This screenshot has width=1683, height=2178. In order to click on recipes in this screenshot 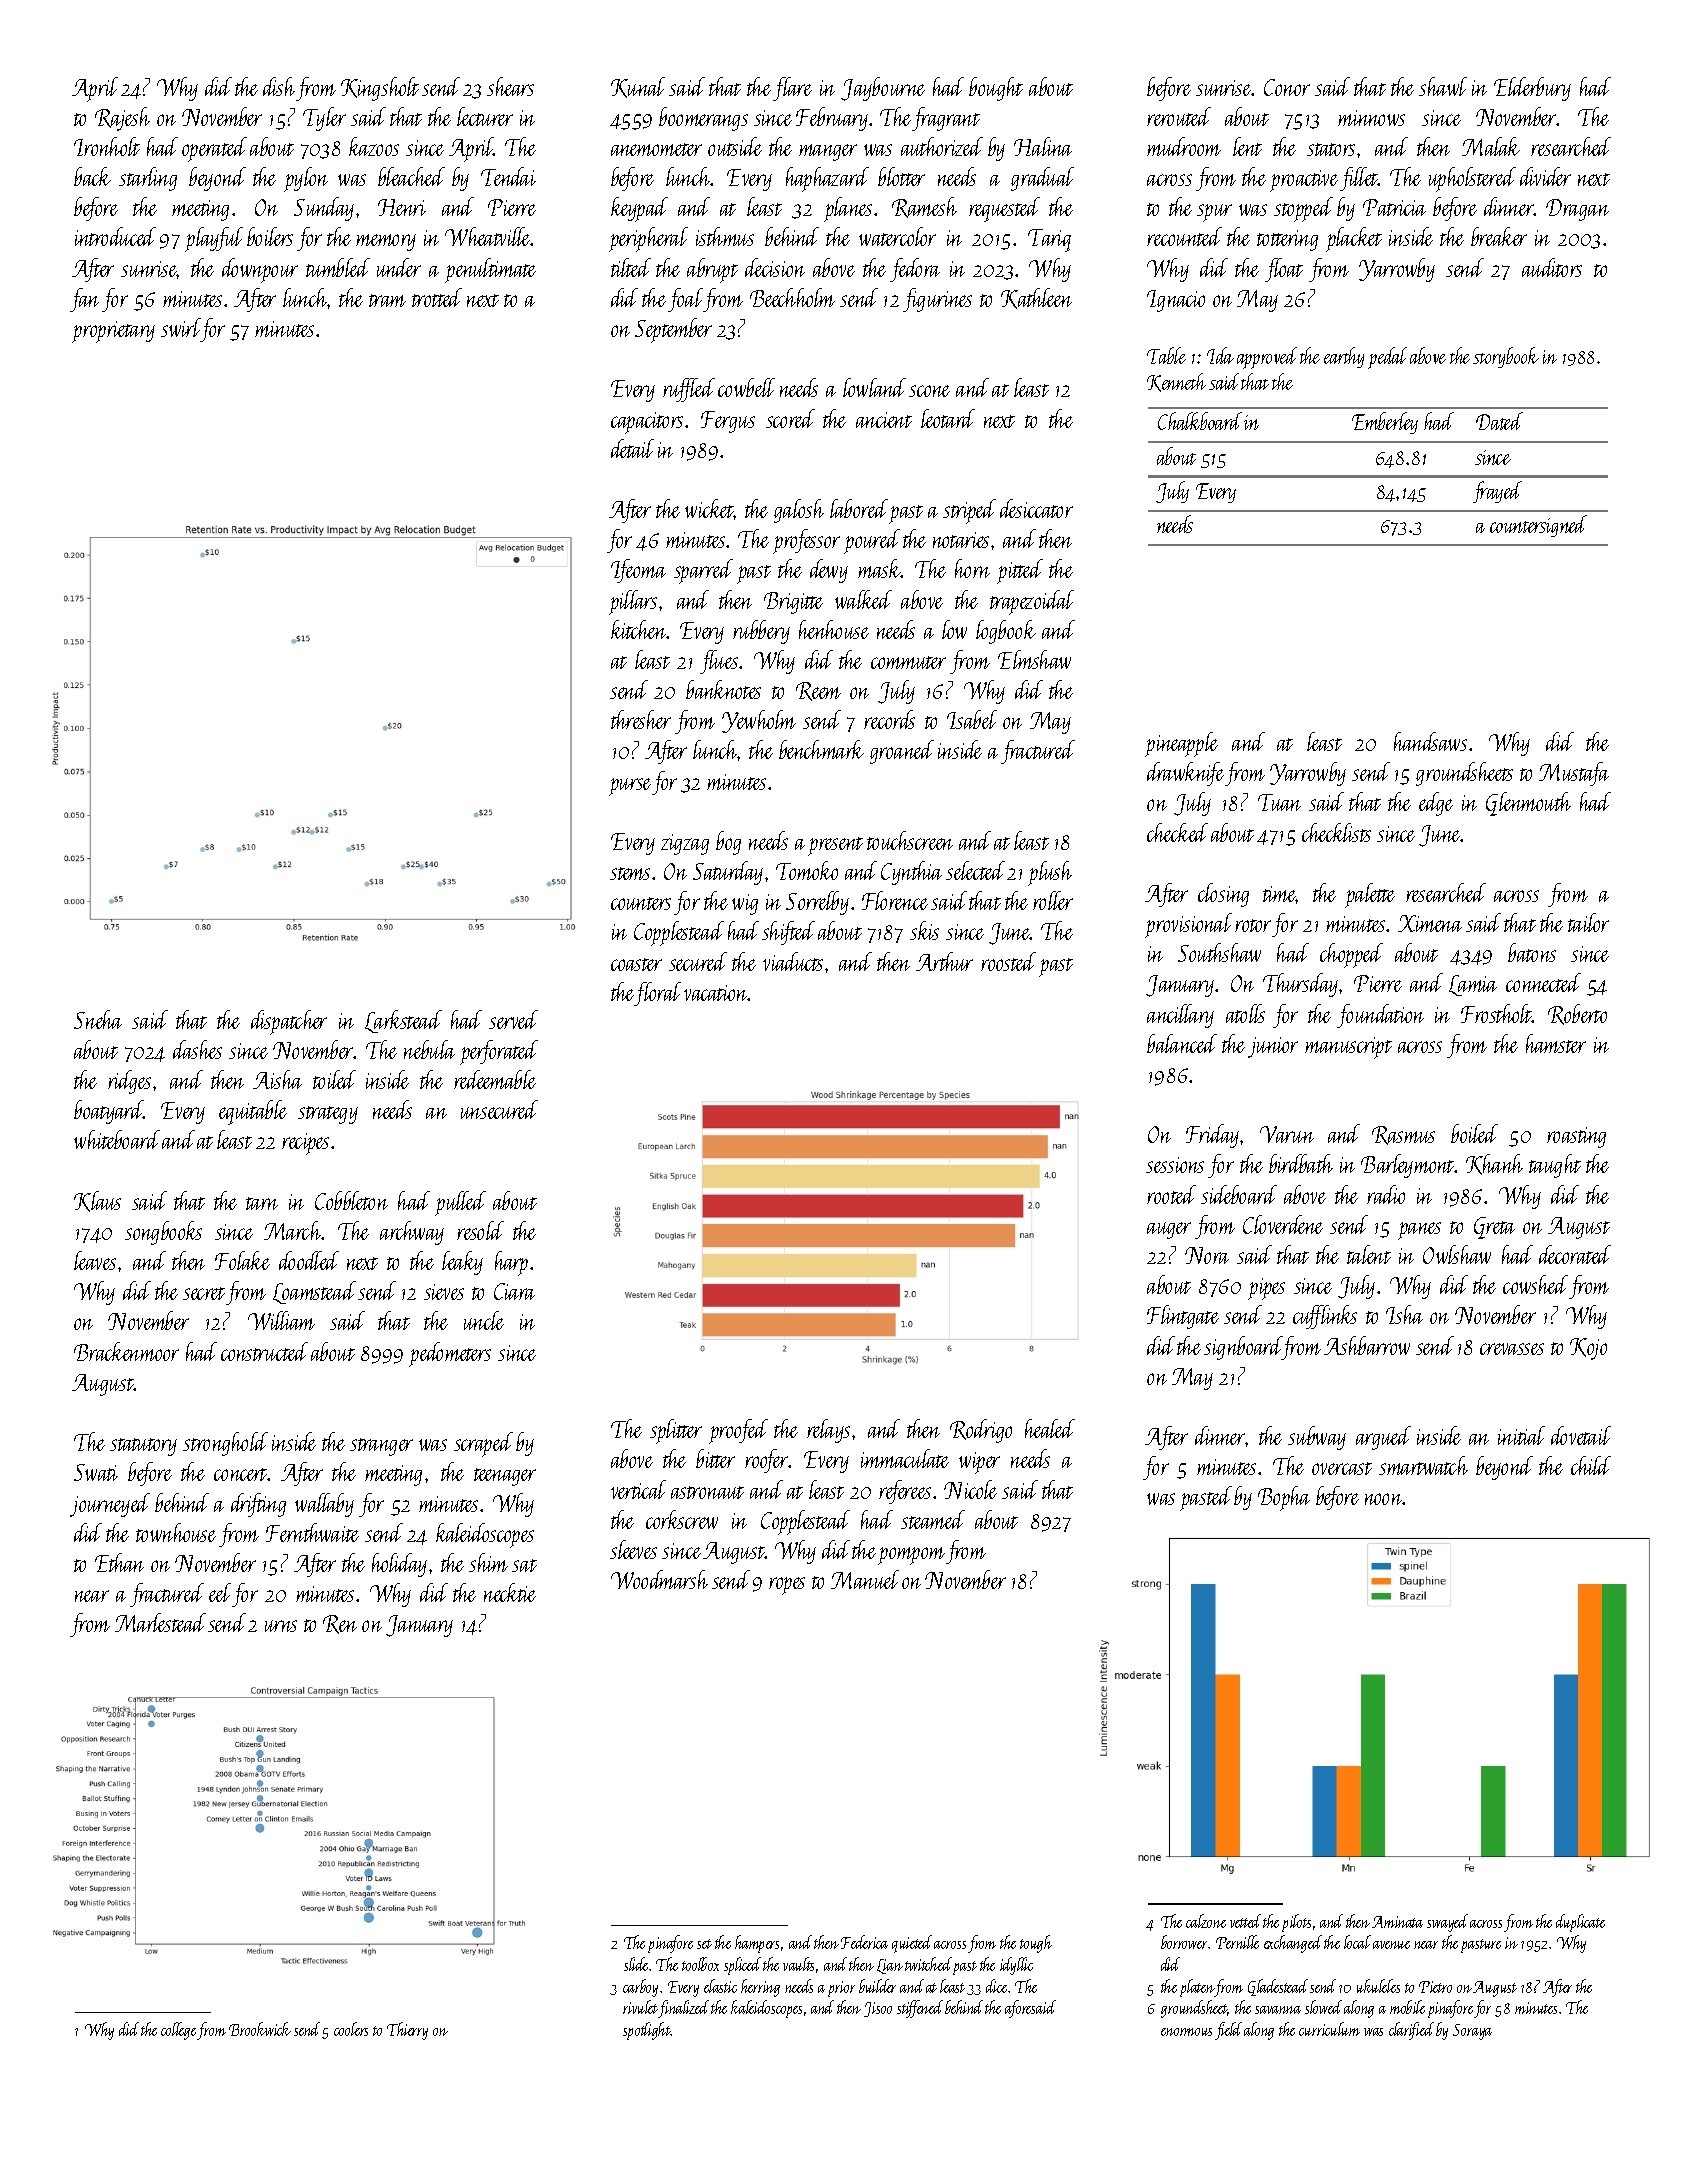, I will do `click(305, 1144)`.
